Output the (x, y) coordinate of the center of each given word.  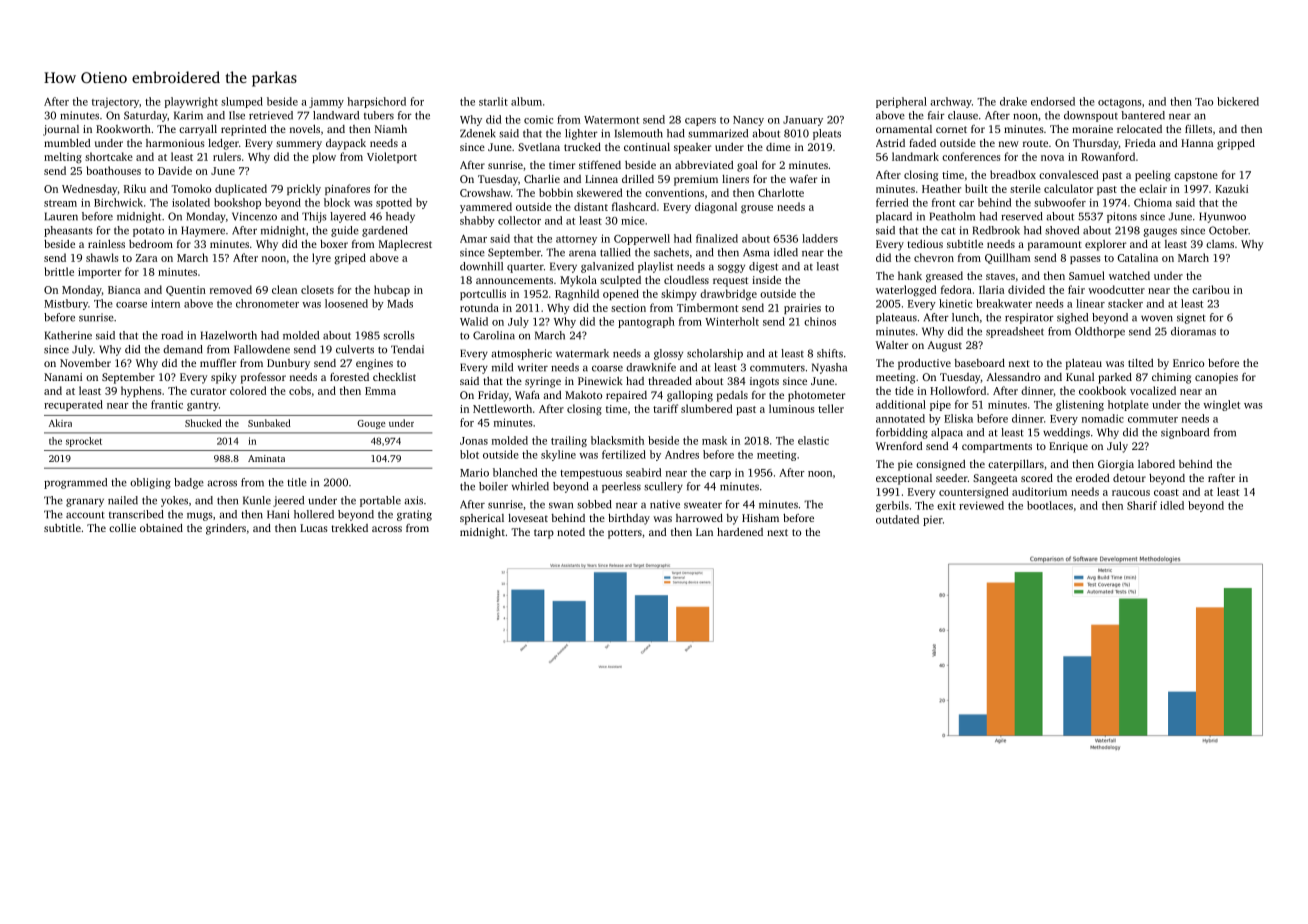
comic (538, 119)
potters (625, 534)
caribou (1211, 289)
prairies (802, 309)
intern (165, 303)
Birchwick (118, 202)
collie (122, 528)
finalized (717, 238)
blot (469, 454)
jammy (326, 103)
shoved (1062, 230)
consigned (941, 465)
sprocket (84, 442)
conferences (971, 156)
